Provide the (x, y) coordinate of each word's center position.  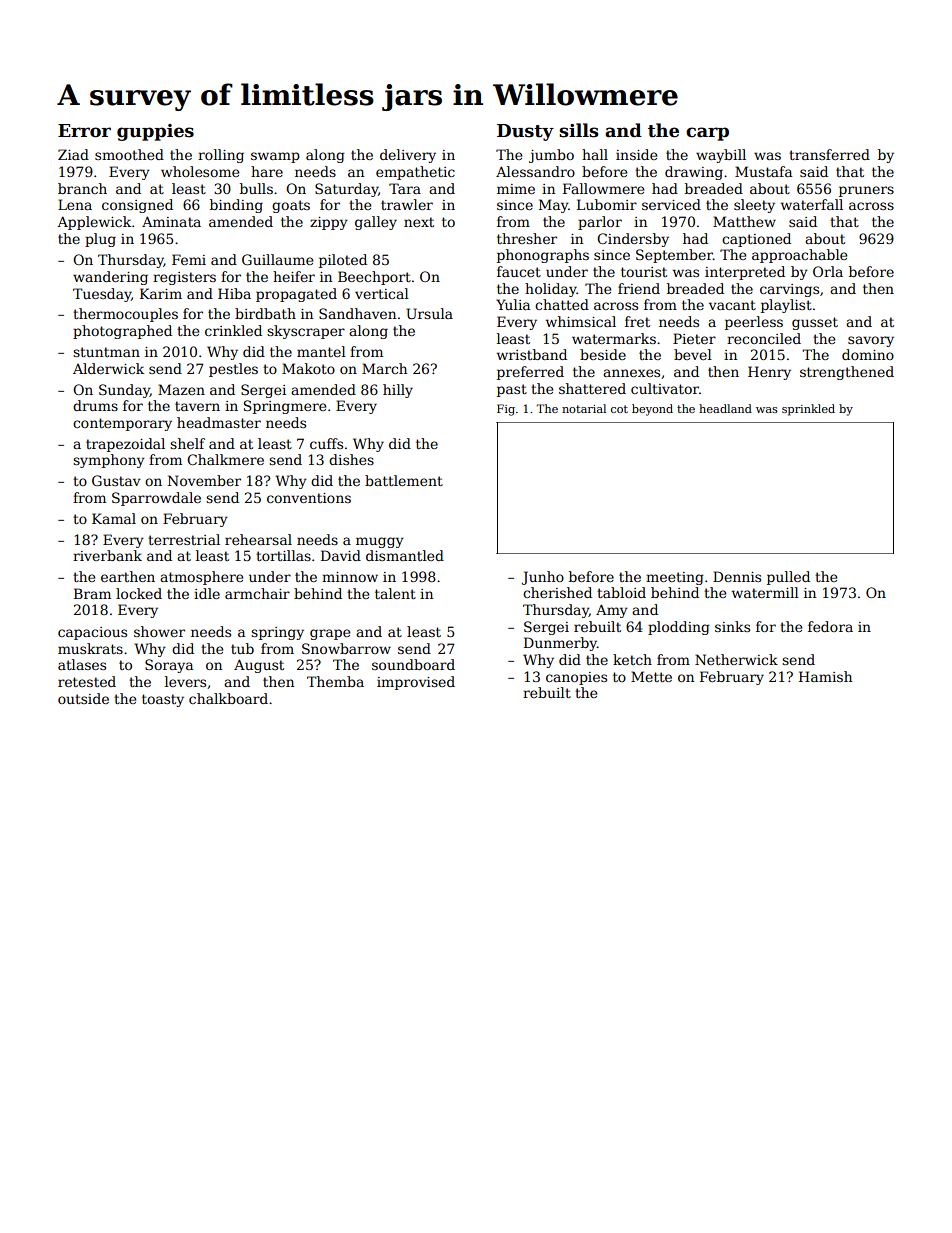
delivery (408, 156)
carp (707, 134)
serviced (671, 204)
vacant (732, 305)
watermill (765, 592)
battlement (404, 480)
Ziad (73, 154)
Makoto (308, 368)
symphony (109, 461)
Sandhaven (357, 313)
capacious (92, 633)
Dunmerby (560, 644)
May (554, 206)
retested (87, 681)
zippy (329, 223)
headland (725, 408)
